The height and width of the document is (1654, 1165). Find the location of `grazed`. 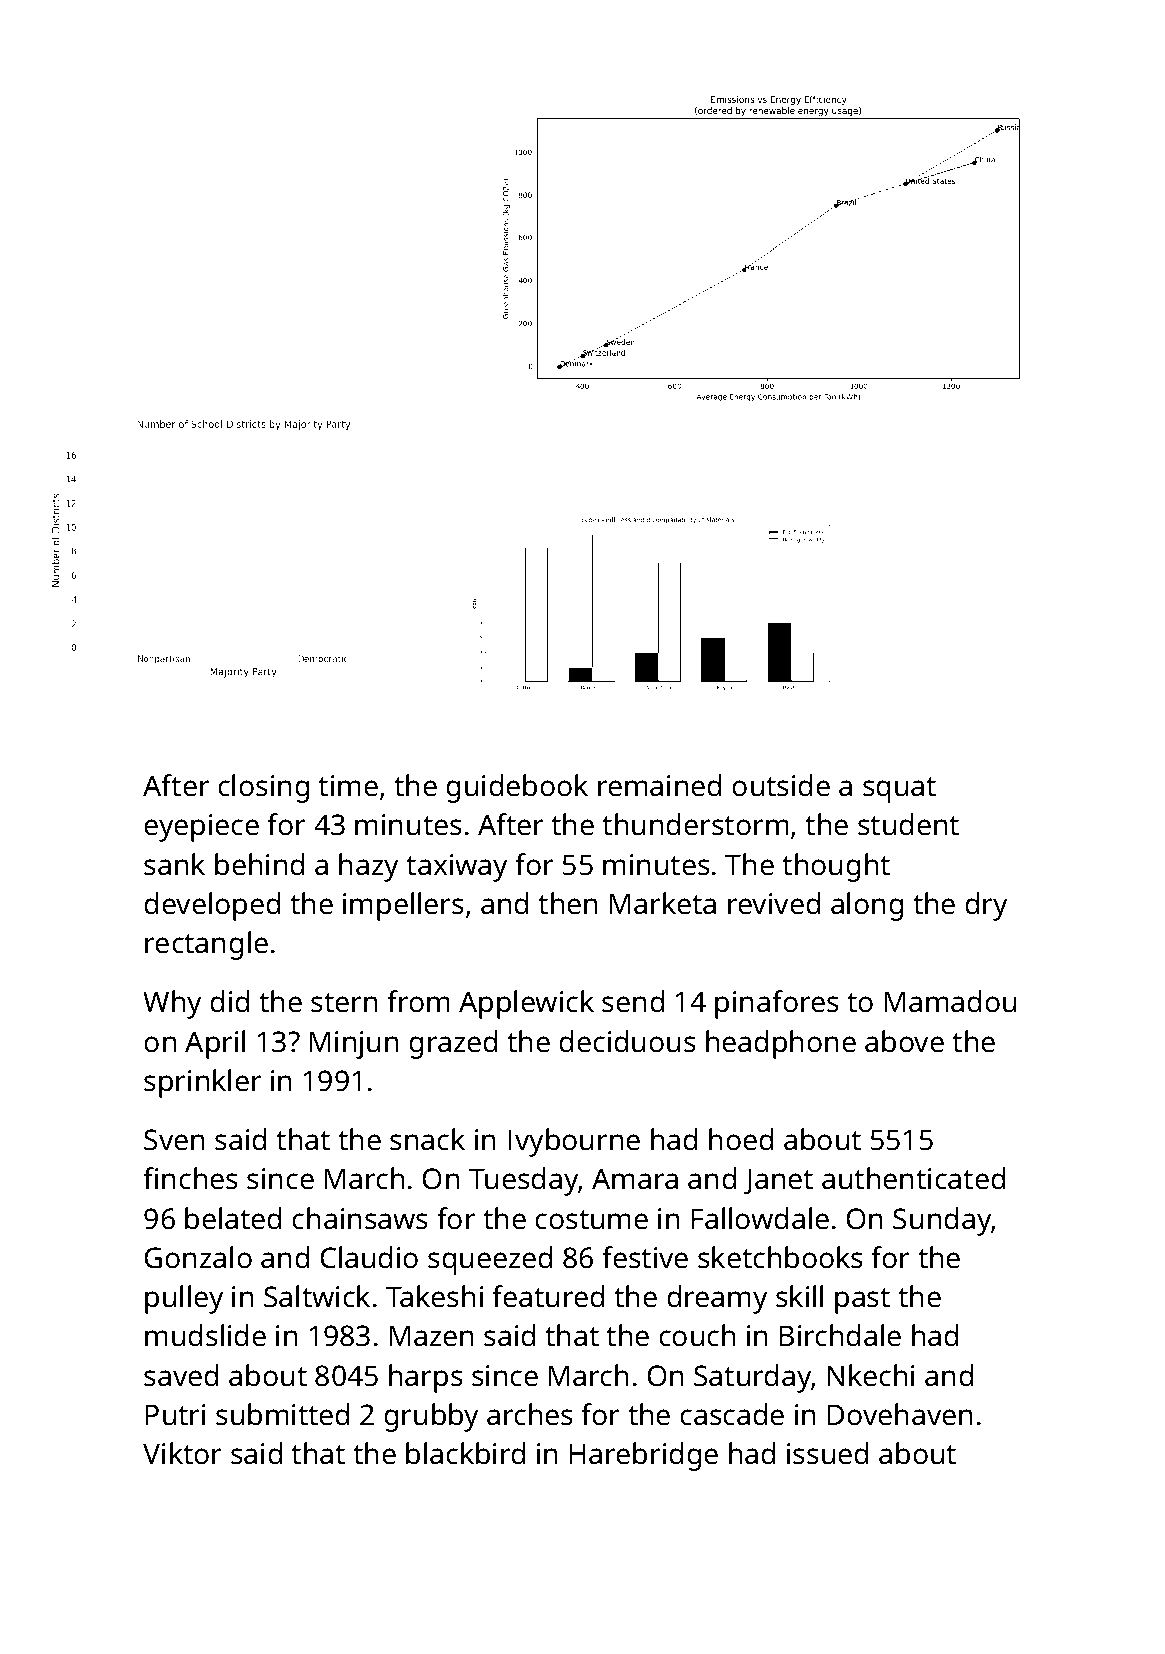

grazed is located at coordinates (453, 1044).
